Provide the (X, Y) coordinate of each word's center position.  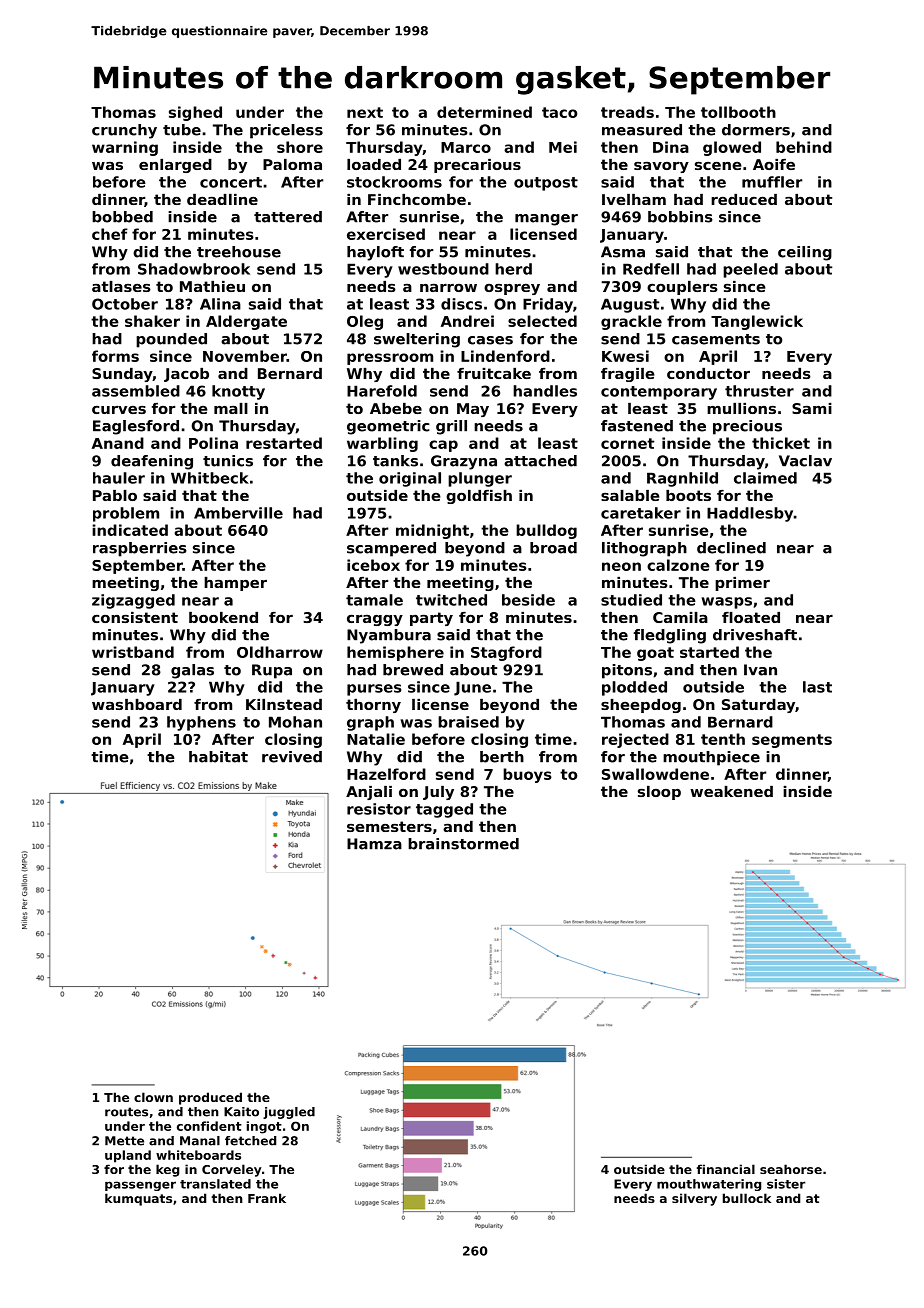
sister (786, 1184)
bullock (747, 1198)
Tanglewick (757, 322)
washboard (137, 704)
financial (726, 1169)
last (817, 687)
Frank (267, 1198)
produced (210, 1098)
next (365, 112)
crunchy (124, 131)
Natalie (376, 739)
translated (215, 1184)
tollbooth (738, 112)
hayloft (375, 253)
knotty (238, 392)
